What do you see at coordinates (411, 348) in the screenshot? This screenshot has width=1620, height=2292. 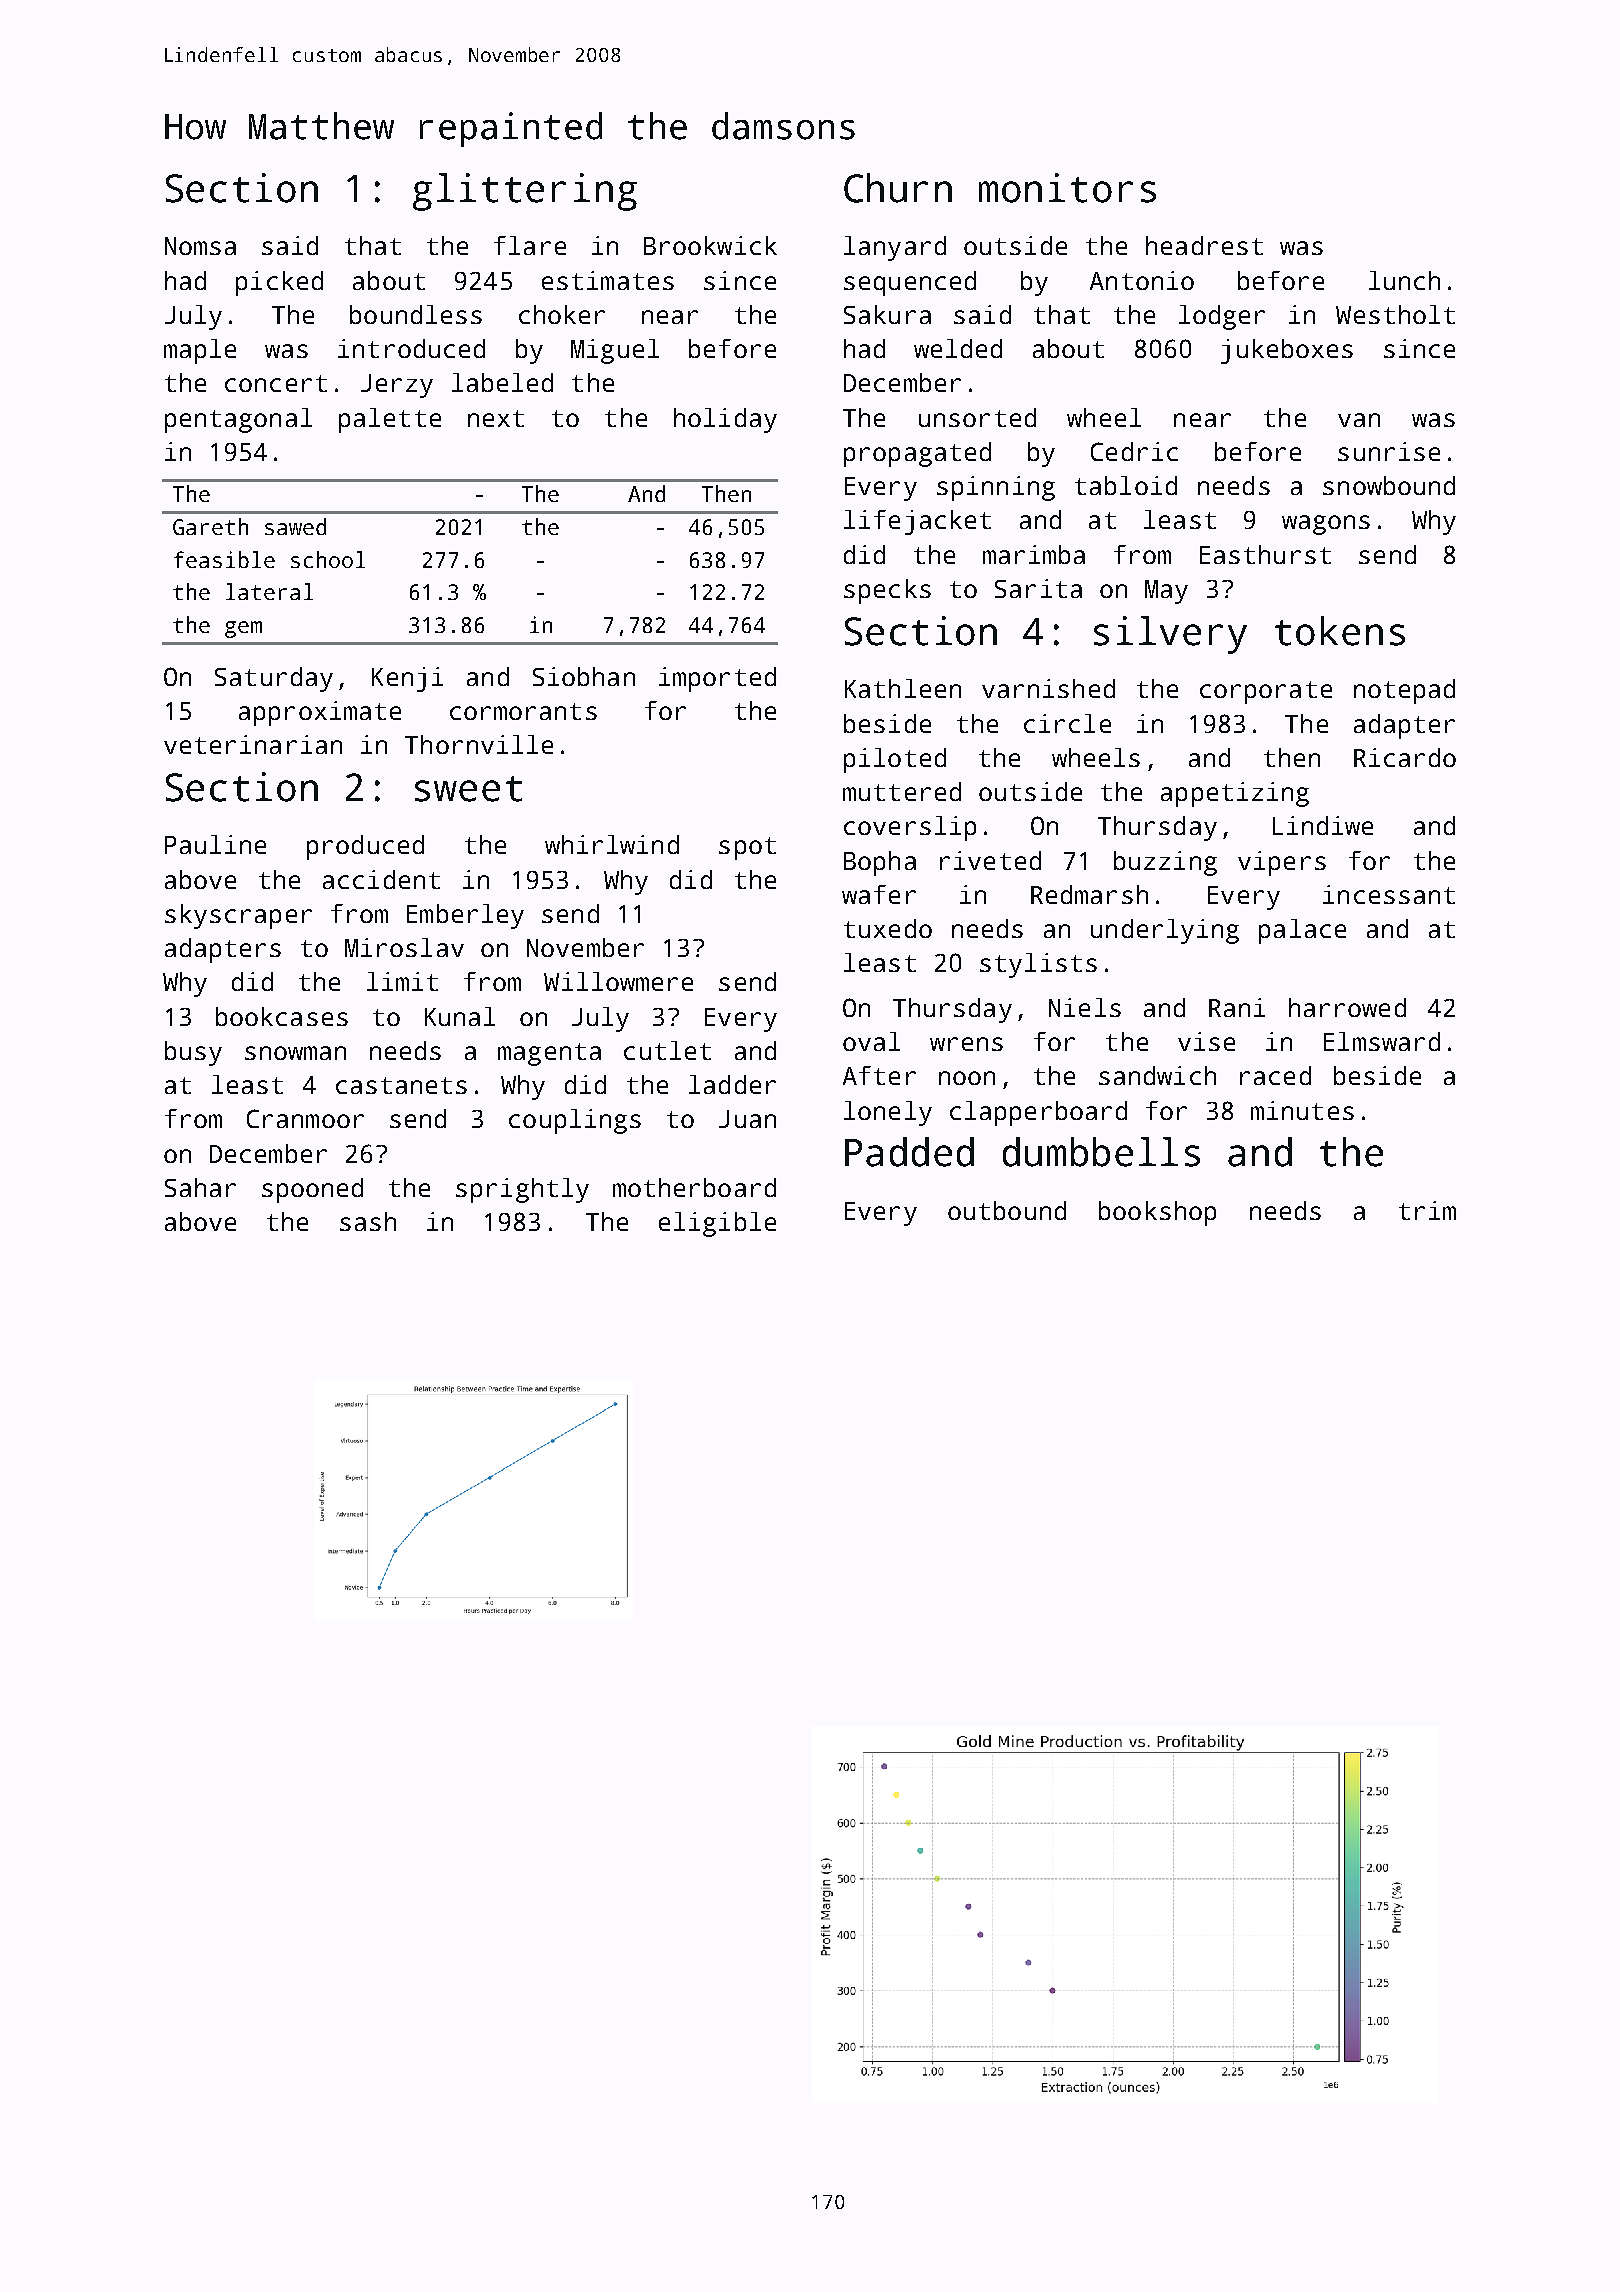 I see `introduced` at bounding box center [411, 348].
